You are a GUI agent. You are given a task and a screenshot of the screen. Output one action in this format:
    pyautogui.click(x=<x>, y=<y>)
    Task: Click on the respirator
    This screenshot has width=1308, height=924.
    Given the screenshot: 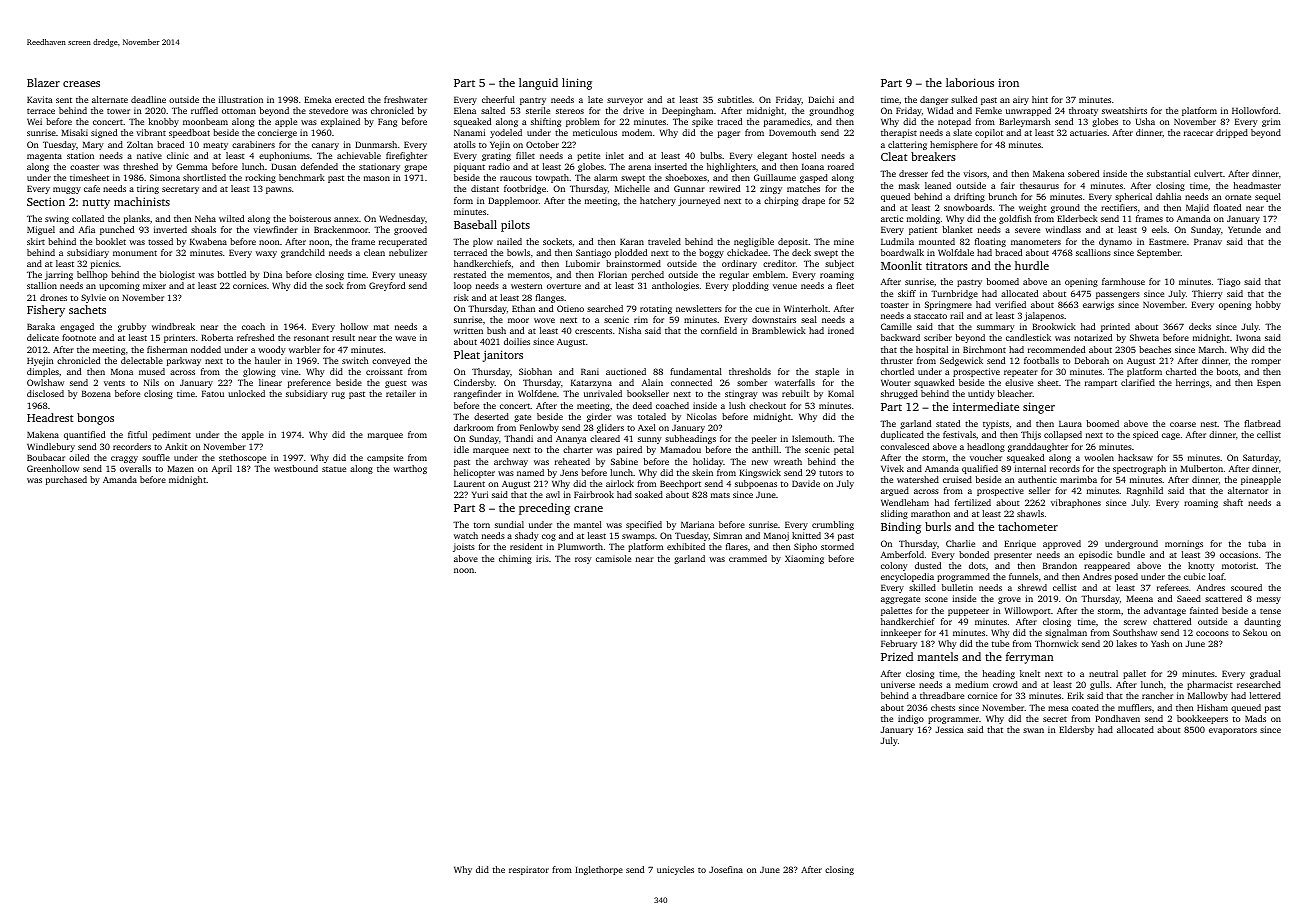 What is the action you would take?
    pyautogui.click(x=529, y=870)
